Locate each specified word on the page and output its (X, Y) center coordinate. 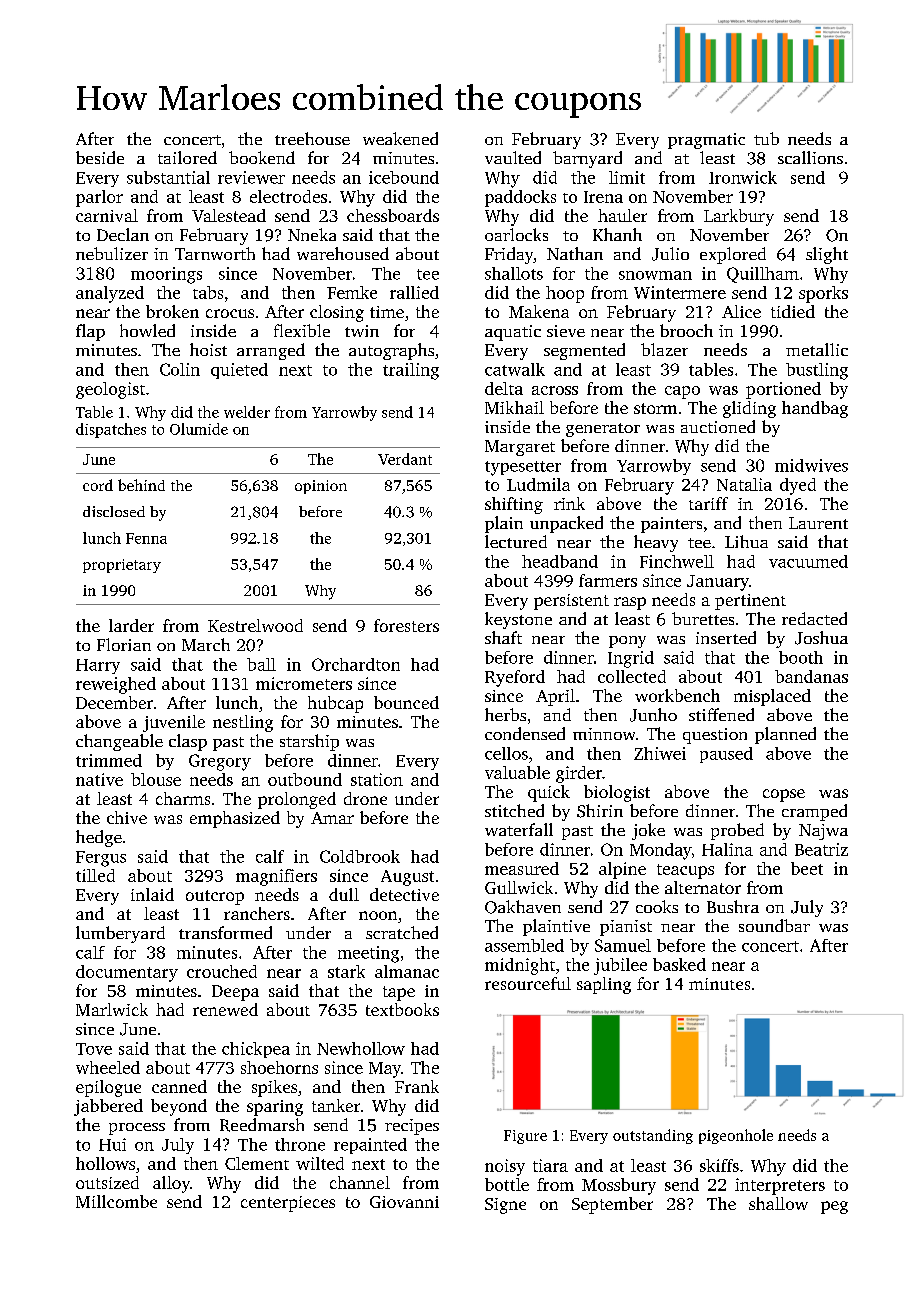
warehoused (343, 253)
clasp (188, 742)
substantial (168, 177)
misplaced (772, 697)
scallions (810, 157)
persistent (571, 602)
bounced (406, 702)
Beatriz (821, 849)
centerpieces (288, 1204)
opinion (321, 487)
